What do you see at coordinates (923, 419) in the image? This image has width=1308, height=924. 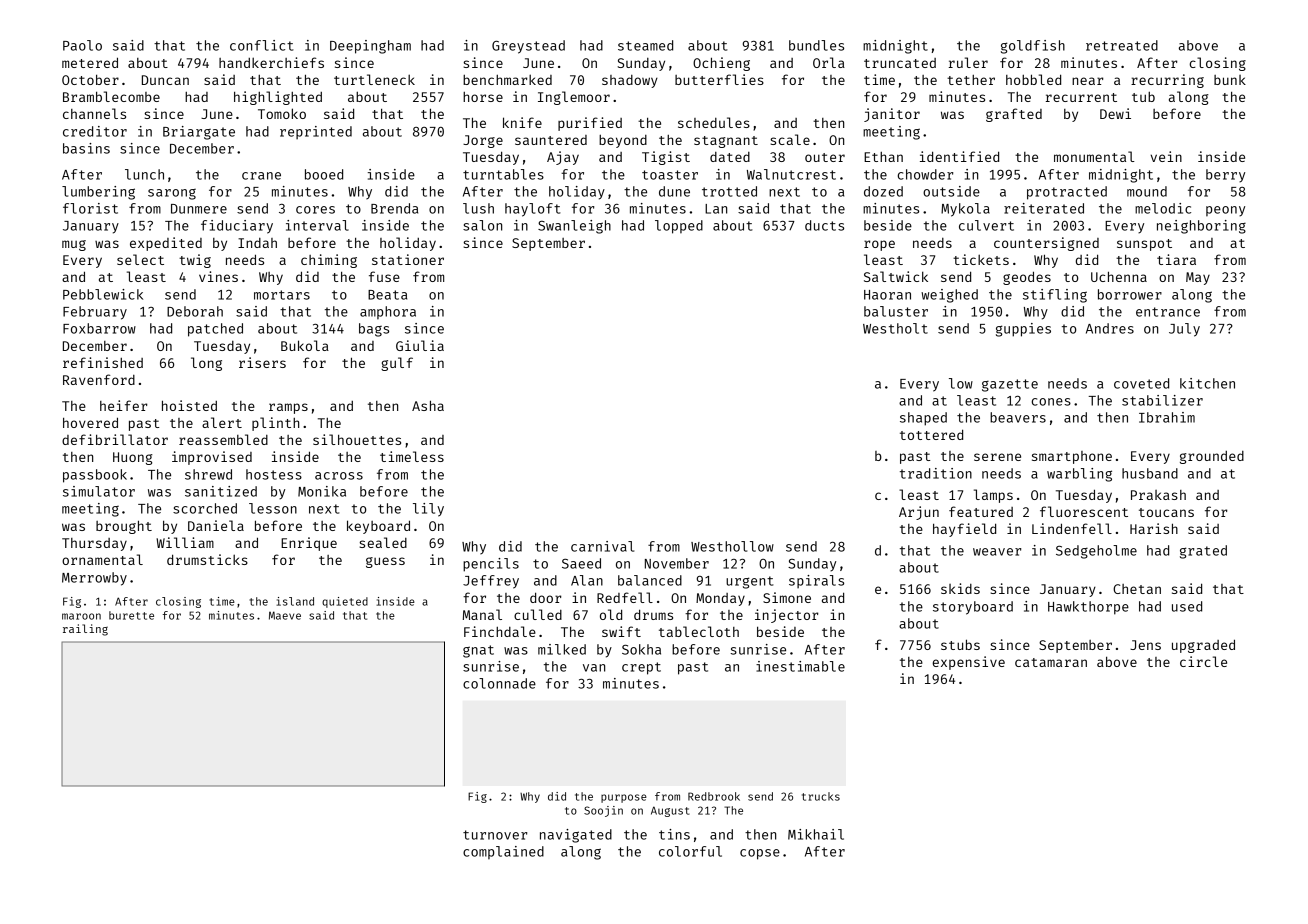 I see `shaped` at bounding box center [923, 419].
